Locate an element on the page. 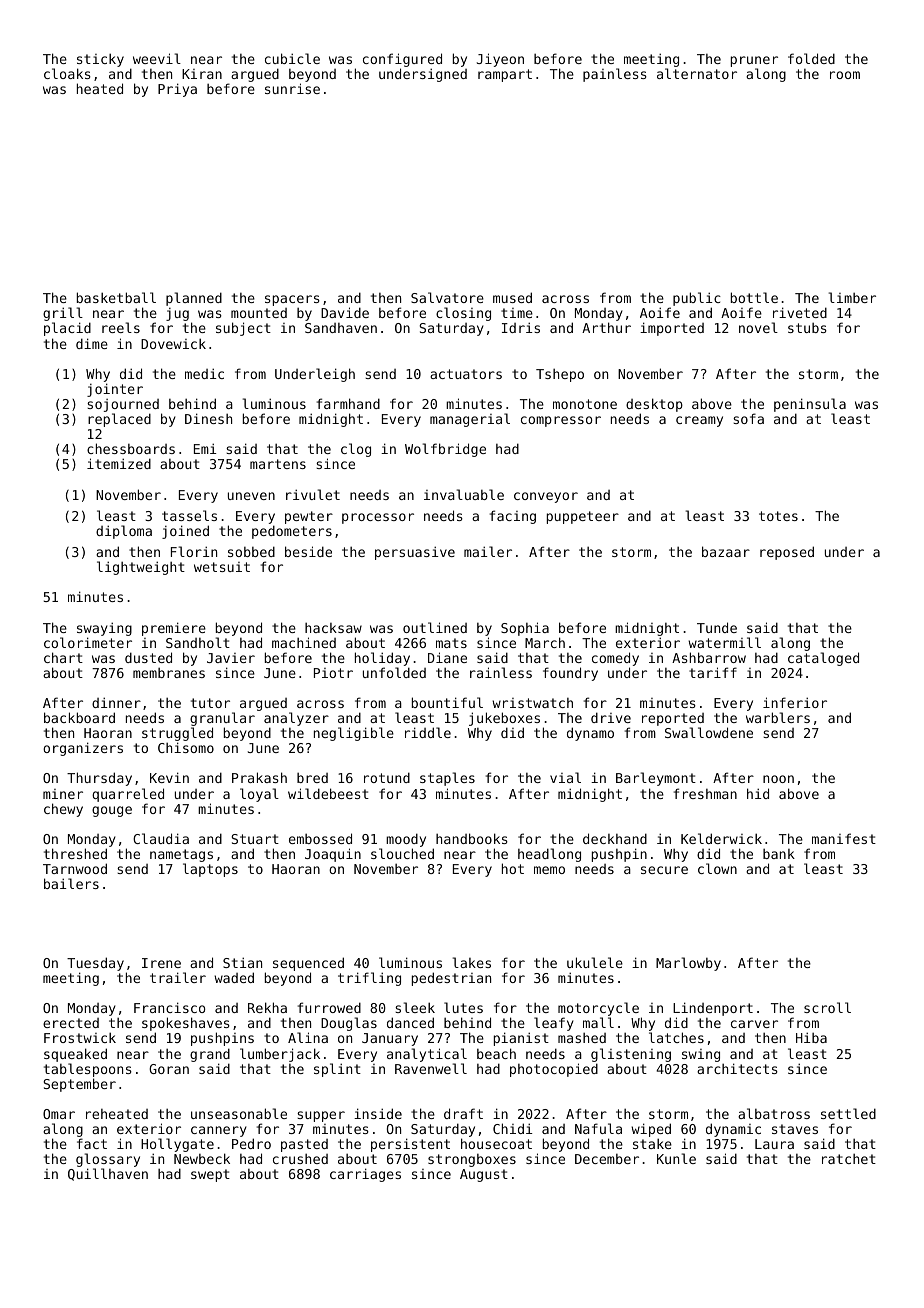 The image size is (924, 1308). actuators is located at coordinates (466, 374).
